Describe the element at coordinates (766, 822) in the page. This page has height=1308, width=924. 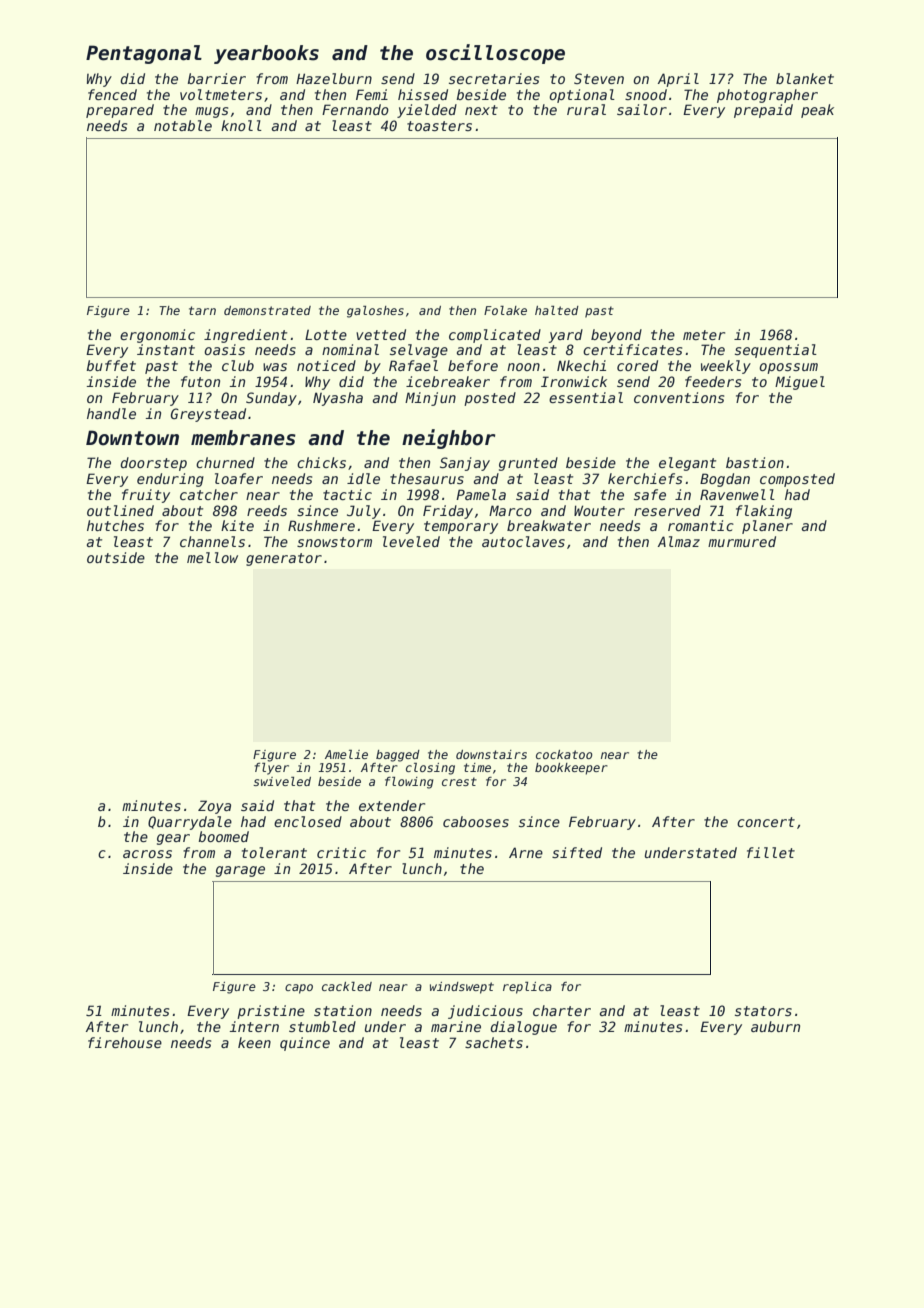
I see `concert` at that location.
